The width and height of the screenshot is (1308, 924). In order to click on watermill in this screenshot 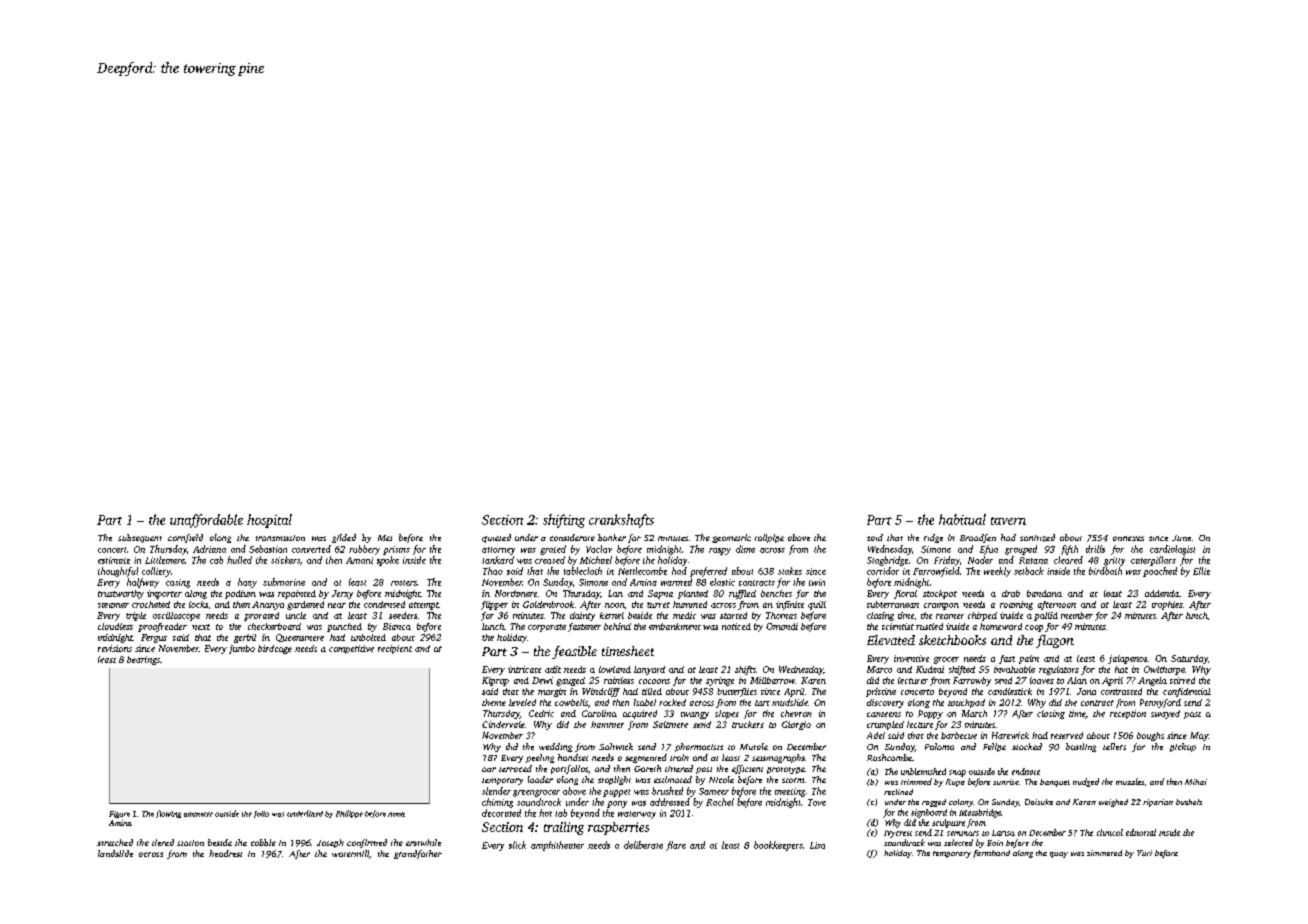, I will do `click(350, 853)`.
